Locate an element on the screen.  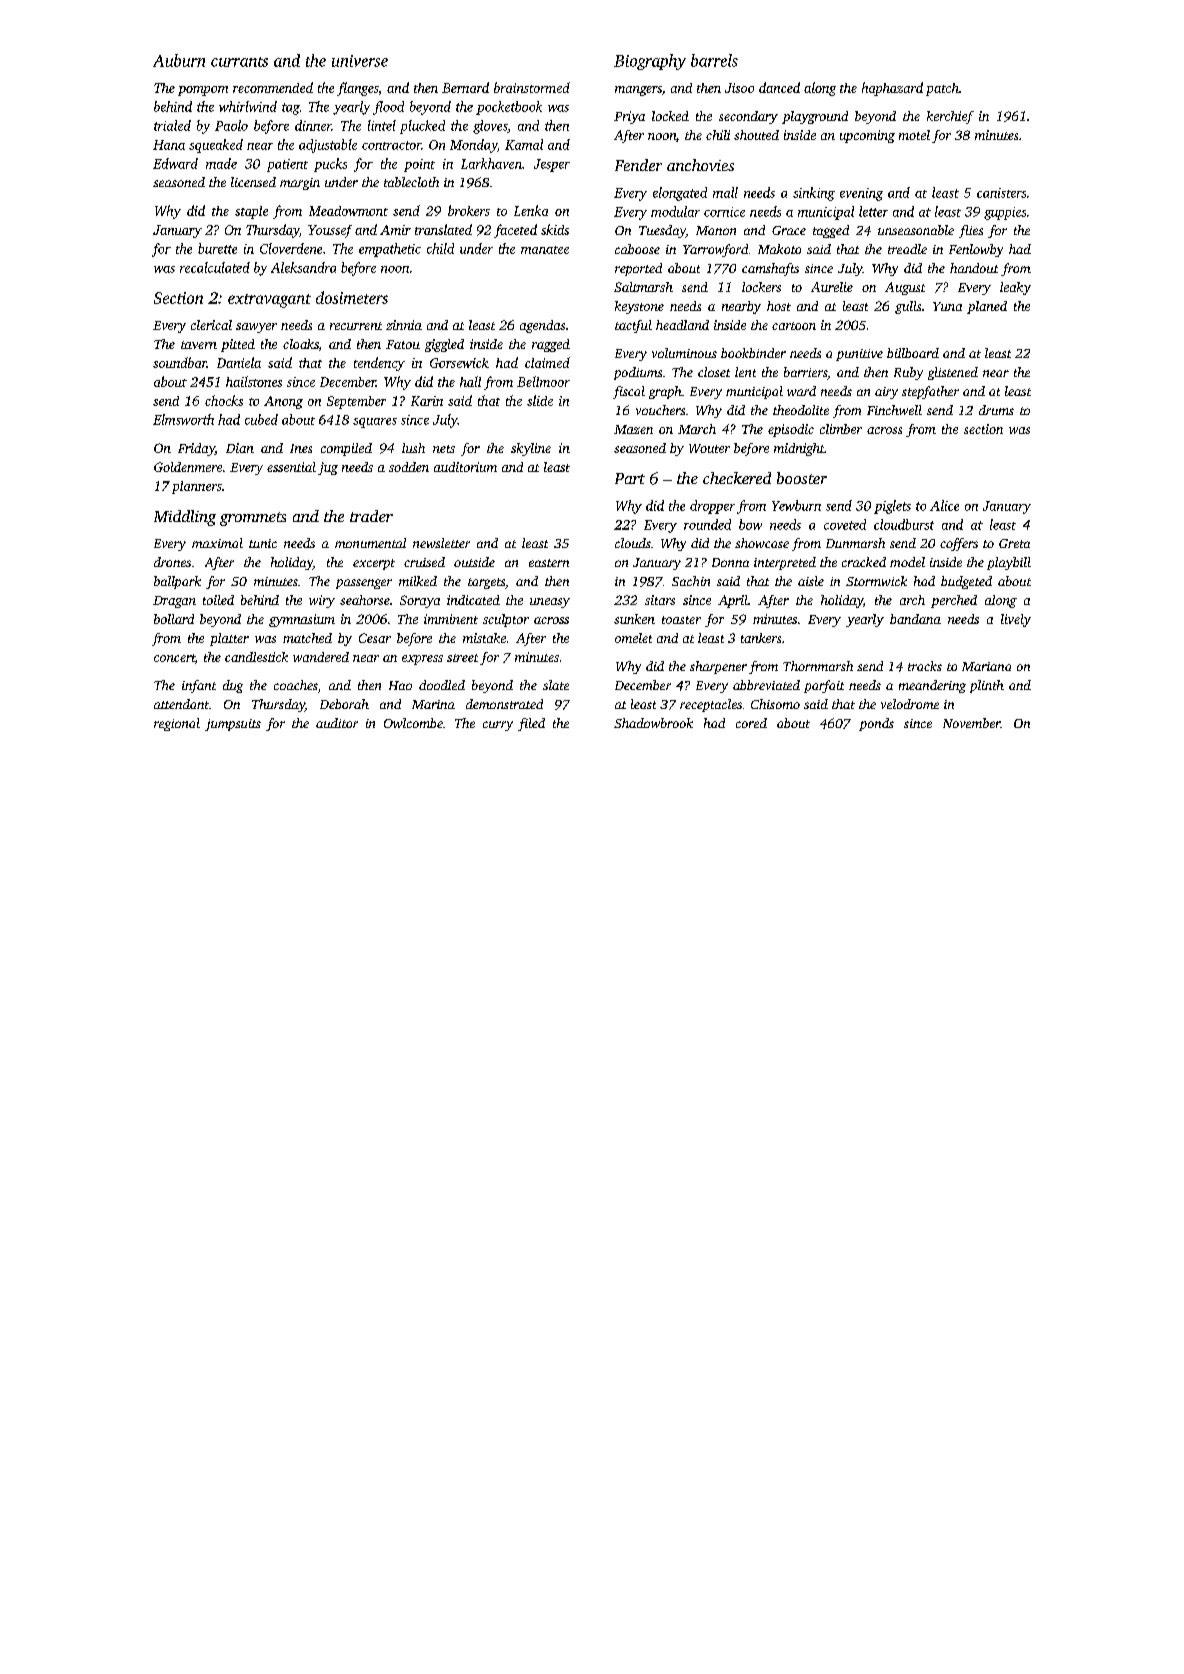
sodden is located at coordinates (409, 467).
